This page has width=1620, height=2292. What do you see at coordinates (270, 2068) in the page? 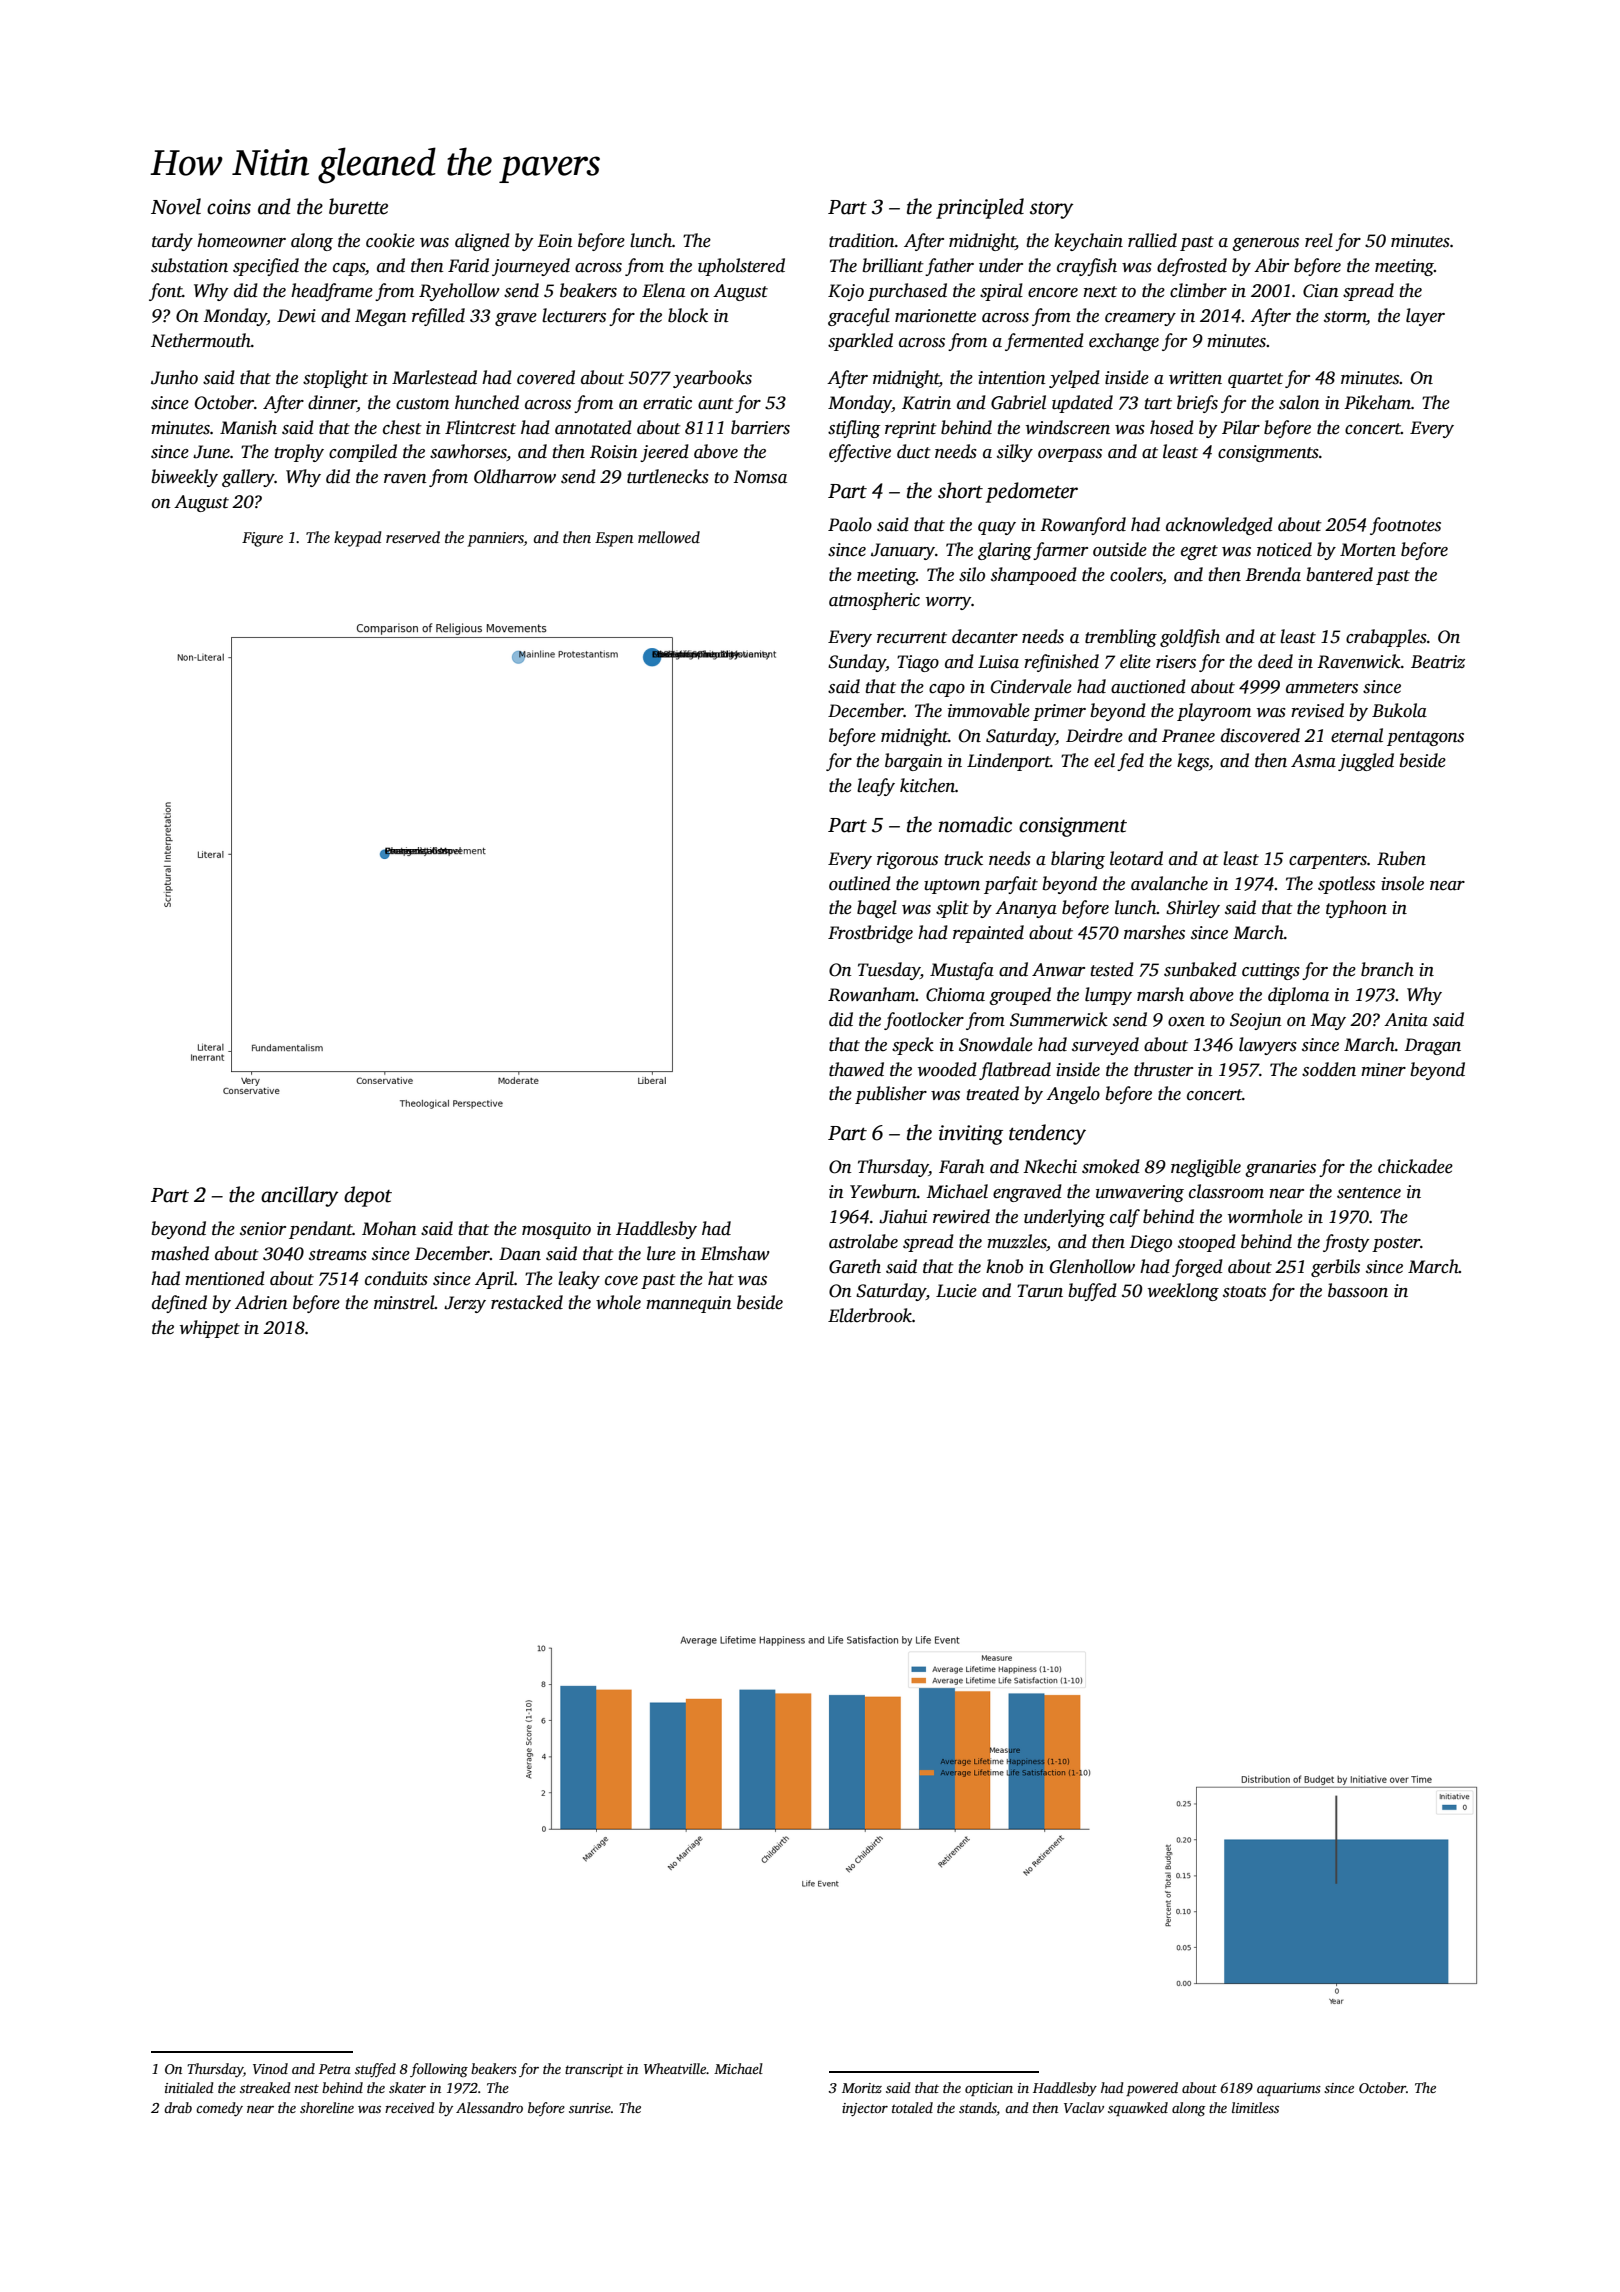
I see `Vinod` at bounding box center [270, 2068].
